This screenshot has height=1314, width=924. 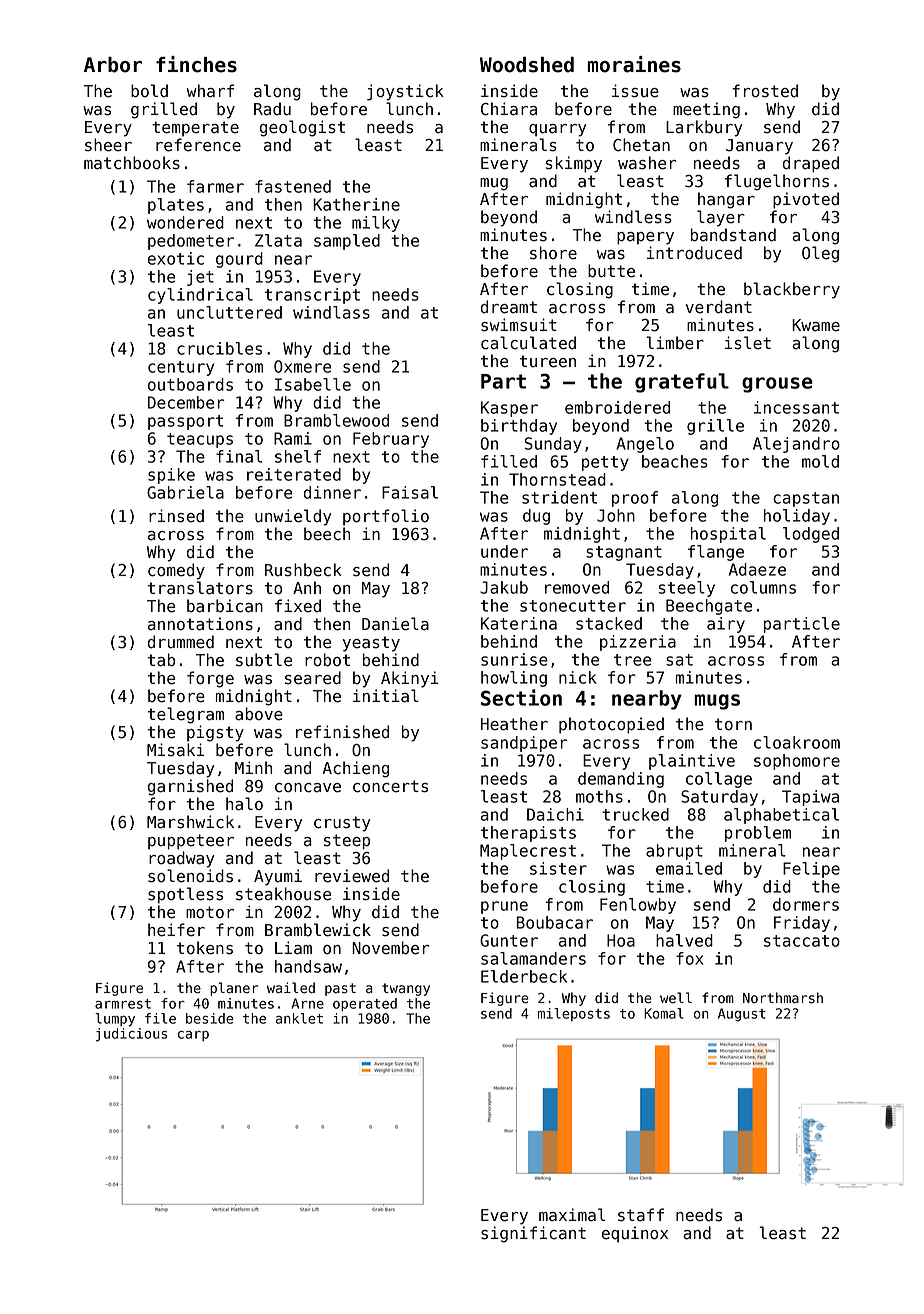 I want to click on sheer, so click(x=108, y=145).
